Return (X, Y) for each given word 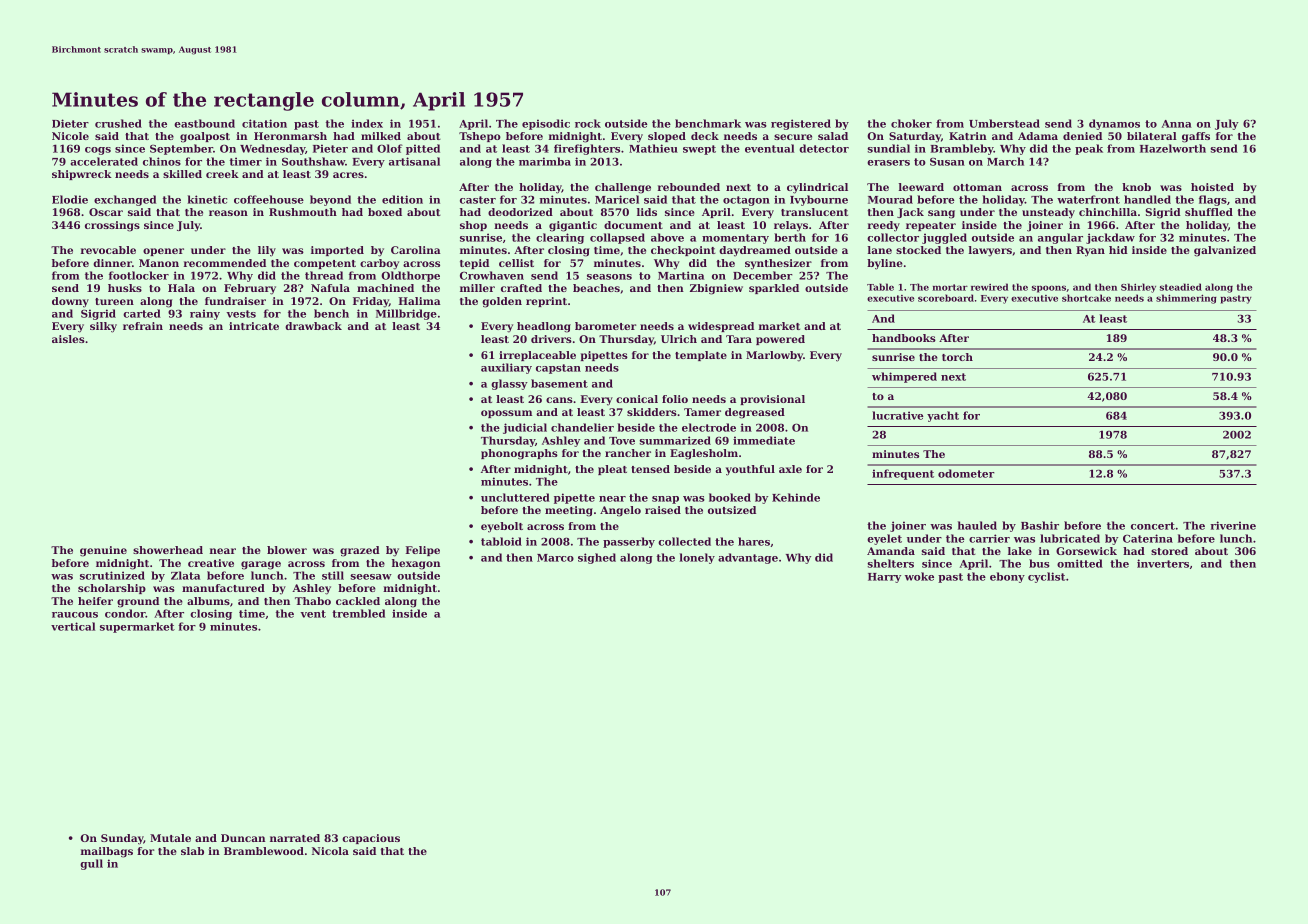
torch (957, 357)
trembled (358, 613)
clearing (560, 238)
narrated (295, 838)
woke (919, 576)
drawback (313, 326)
